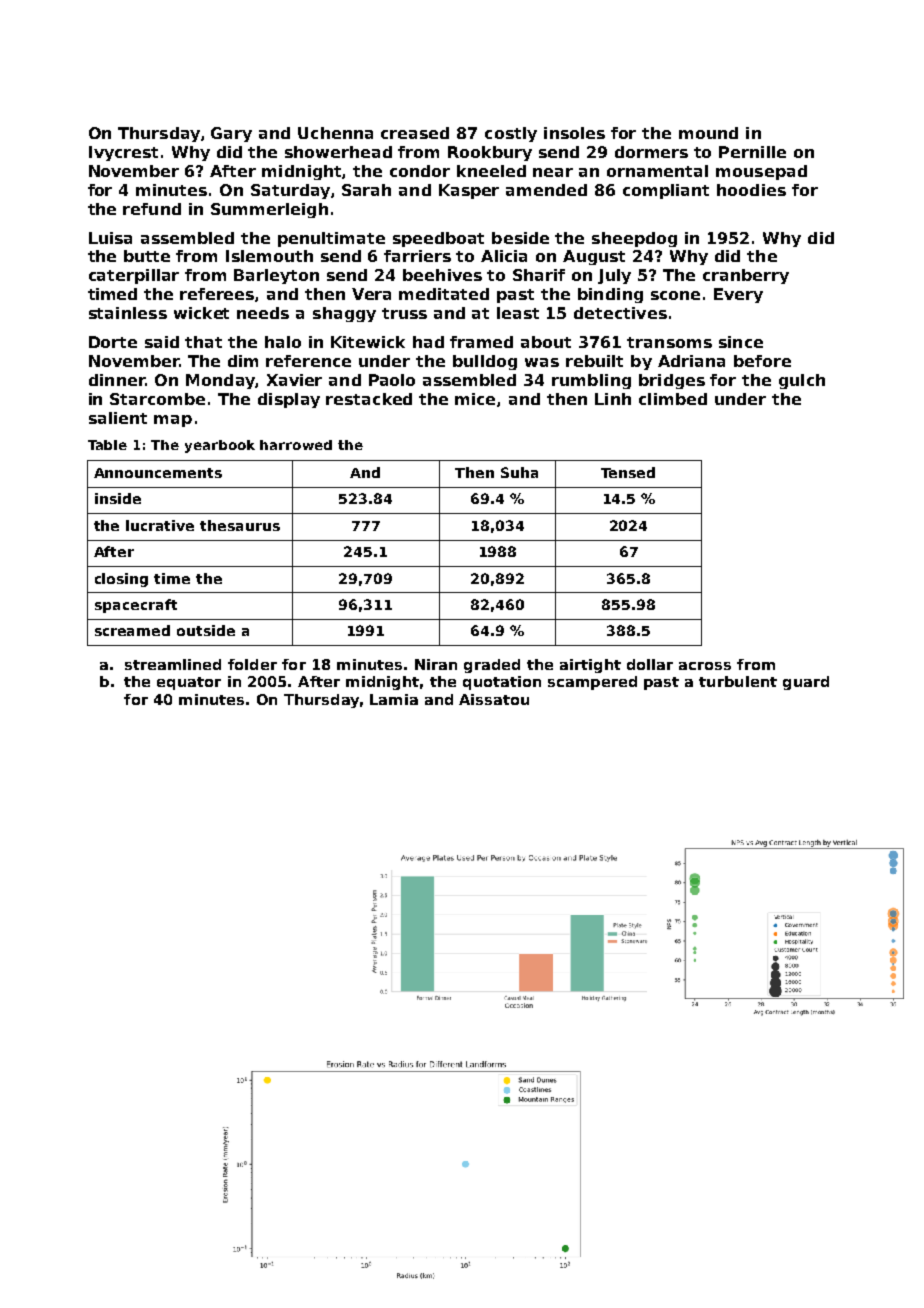  Describe the element at coordinates (394, 699) in the screenshot. I see `Lamia` at that location.
